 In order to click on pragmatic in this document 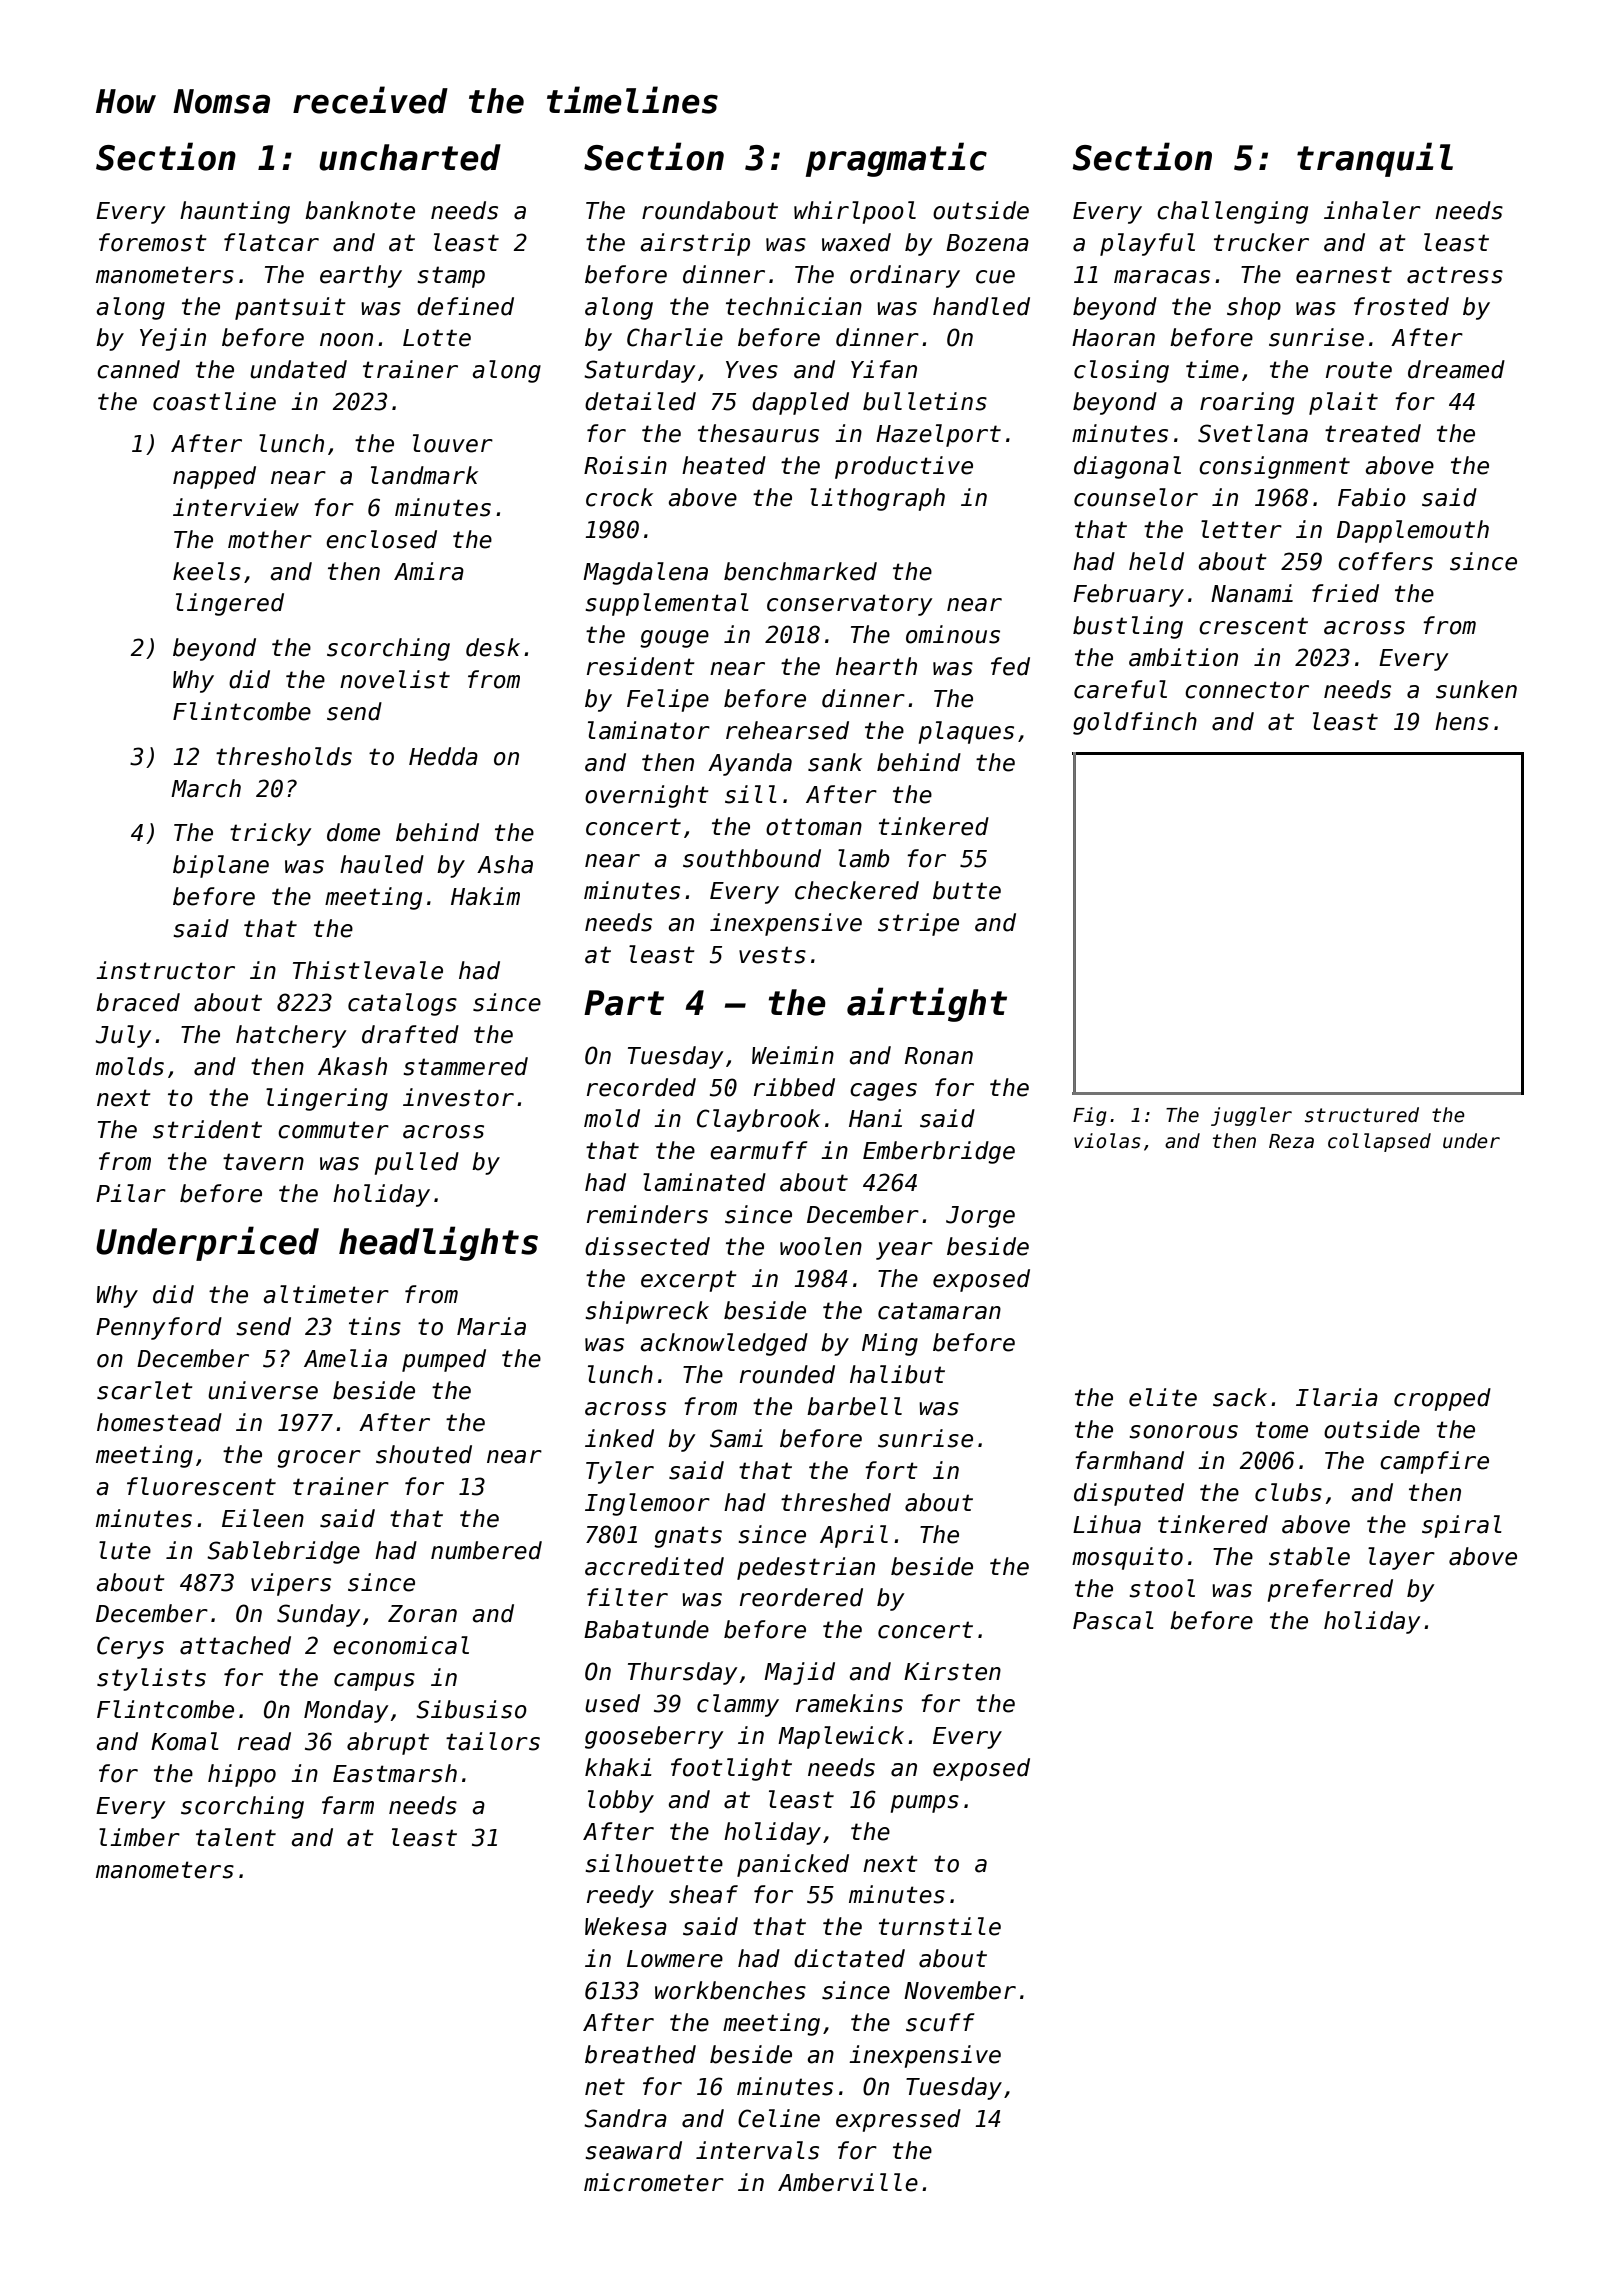, I will do `click(896, 159)`.
